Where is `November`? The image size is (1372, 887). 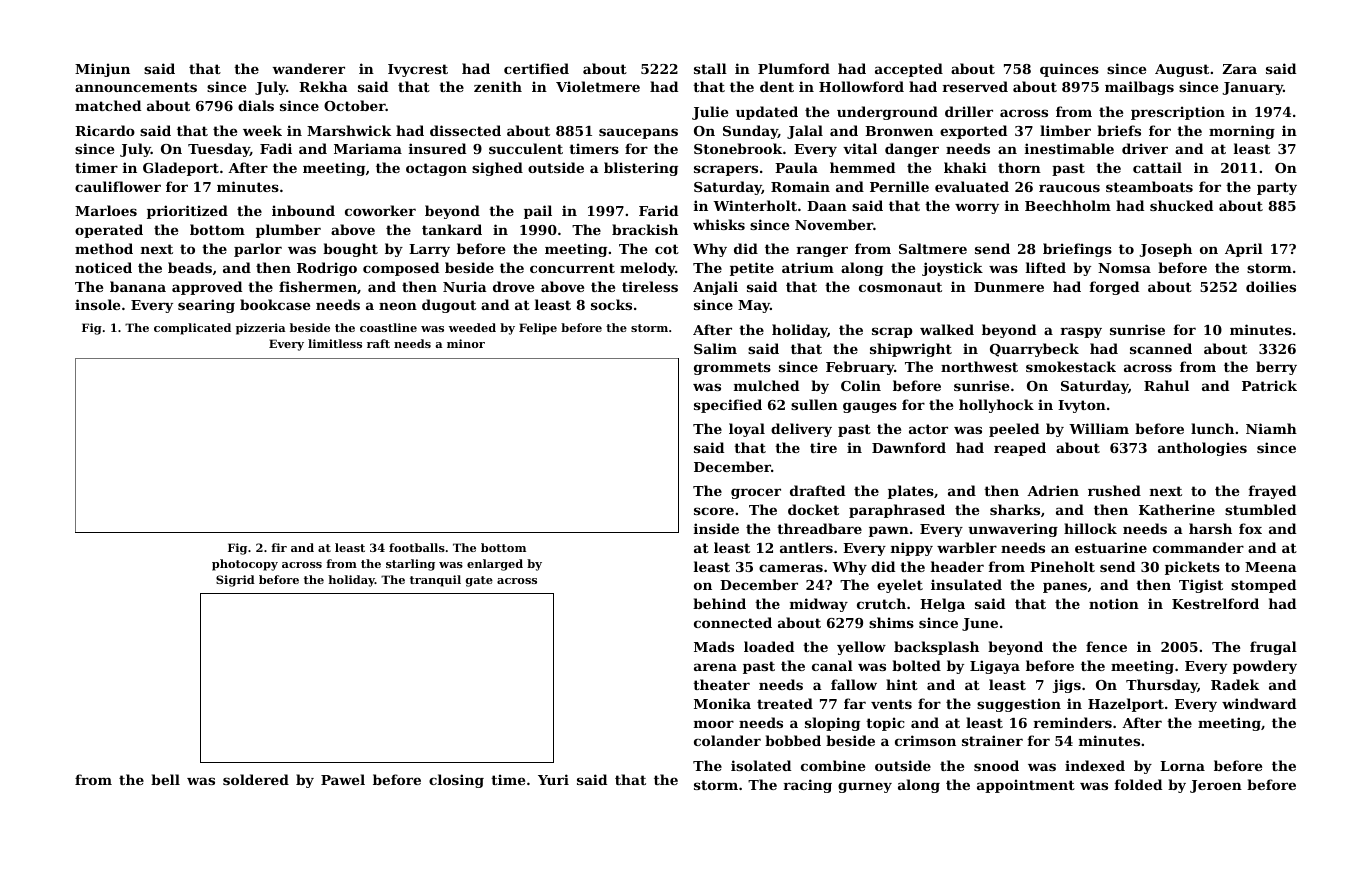
November is located at coordinates (834, 224).
